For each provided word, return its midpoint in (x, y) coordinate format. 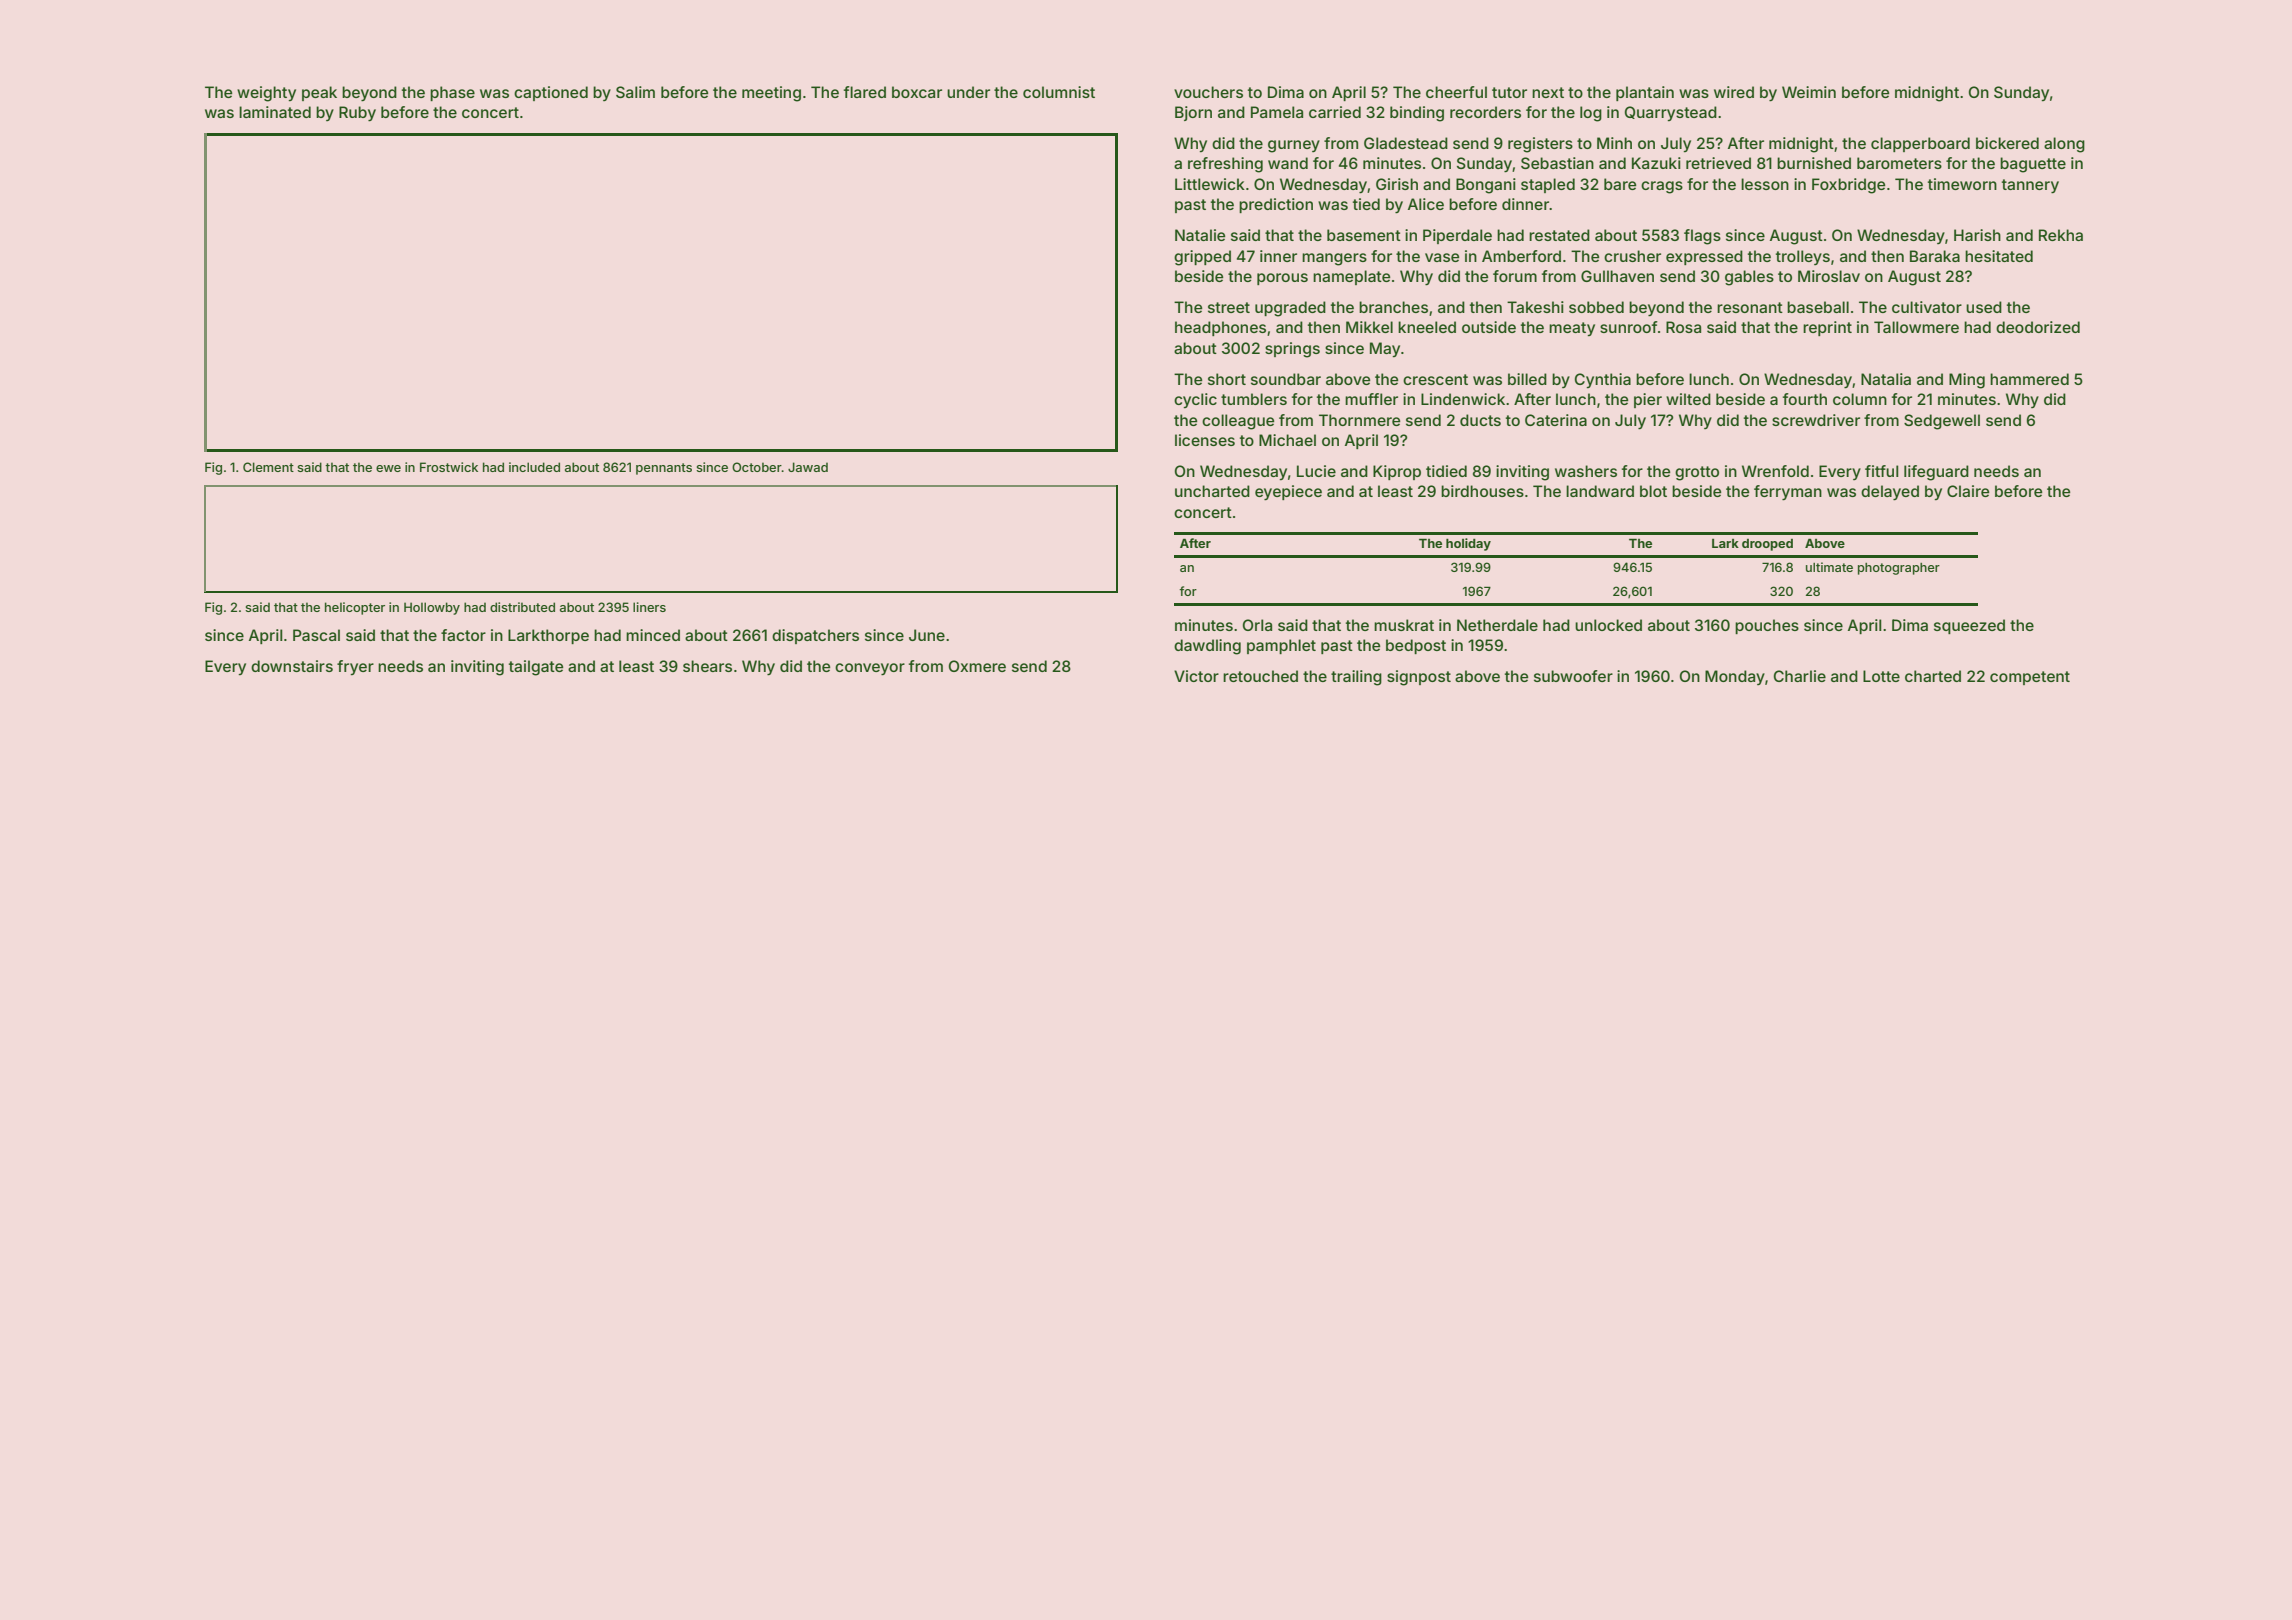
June (927, 635)
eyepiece (1288, 493)
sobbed (1596, 307)
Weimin (1809, 92)
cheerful (1456, 92)
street (1229, 307)
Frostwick (449, 467)
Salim (635, 92)
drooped (1767, 545)
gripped (1202, 258)
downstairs (292, 666)
